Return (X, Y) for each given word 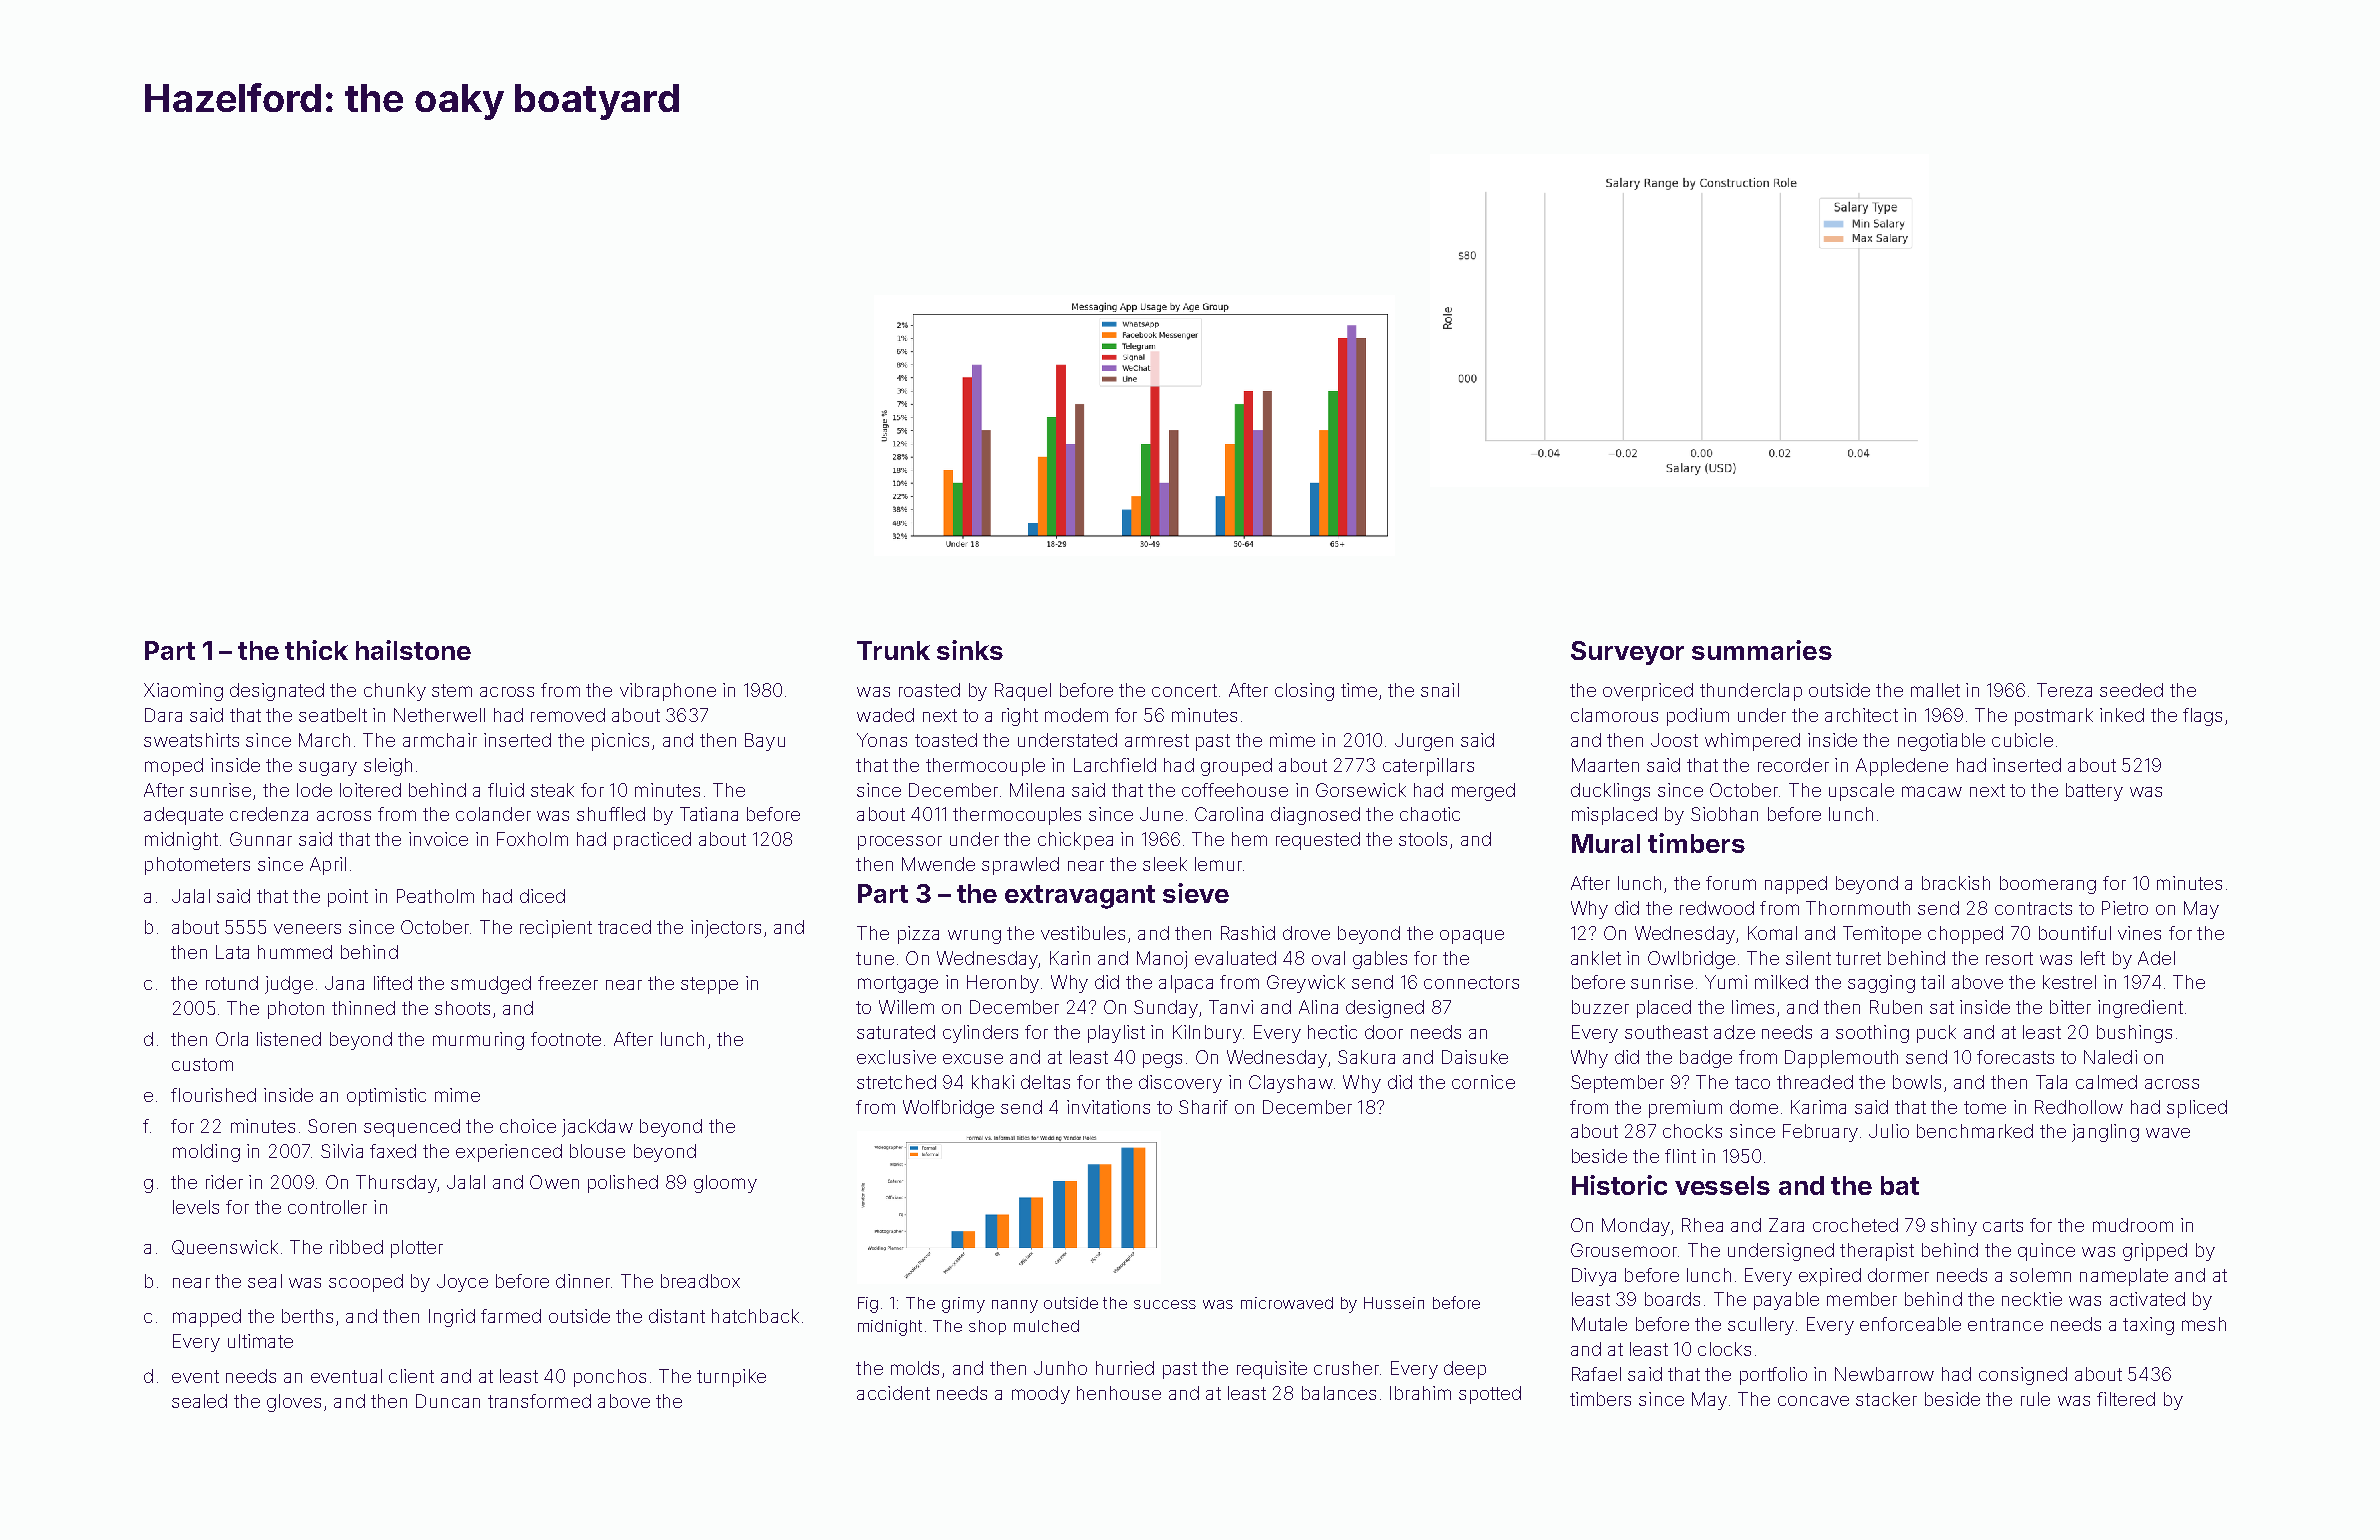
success (1165, 1304)
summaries (1762, 650)
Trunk (893, 650)
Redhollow (2079, 1107)
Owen (554, 1182)
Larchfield (1115, 765)
